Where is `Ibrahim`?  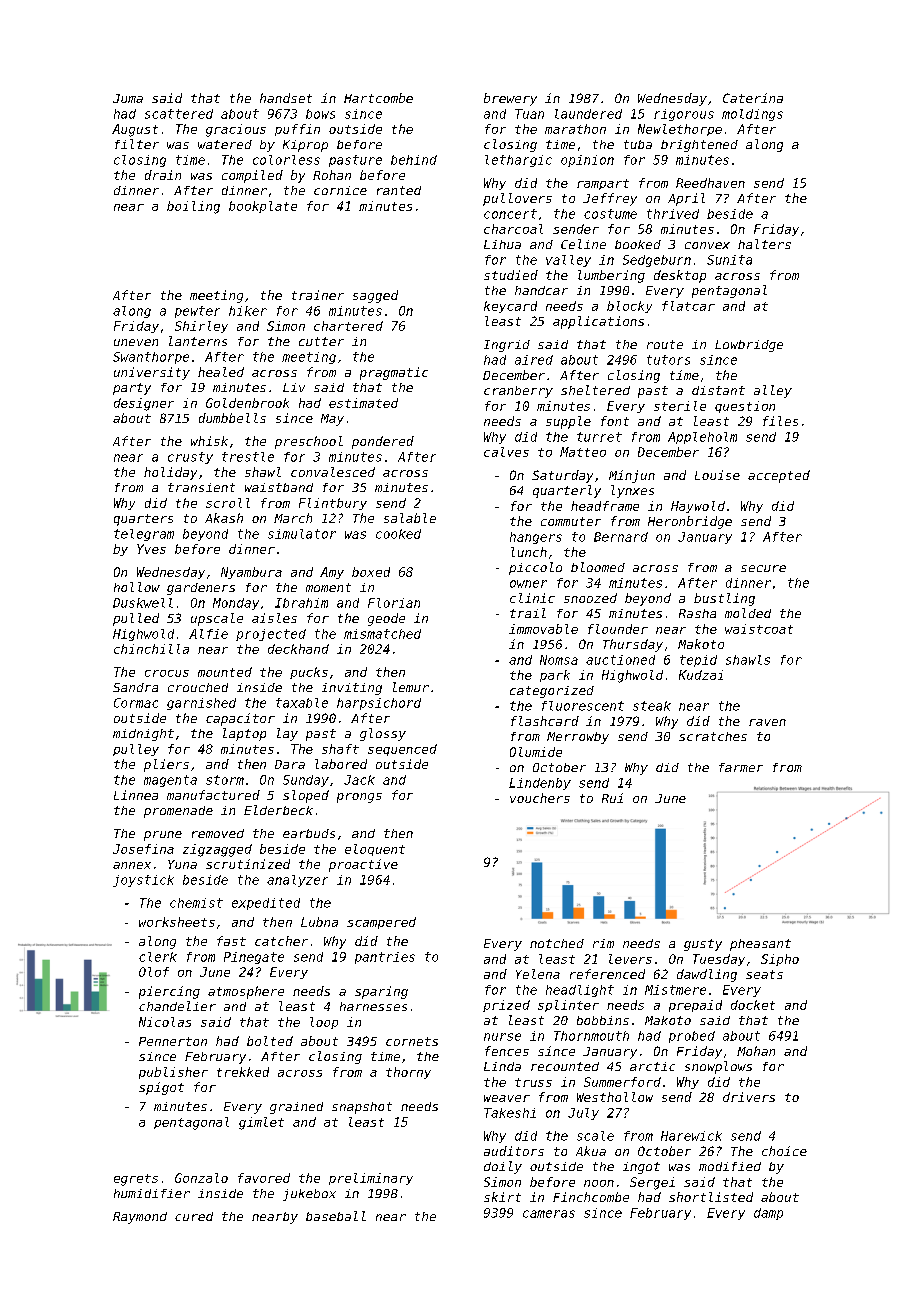 Ibrahim is located at coordinates (301, 603).
